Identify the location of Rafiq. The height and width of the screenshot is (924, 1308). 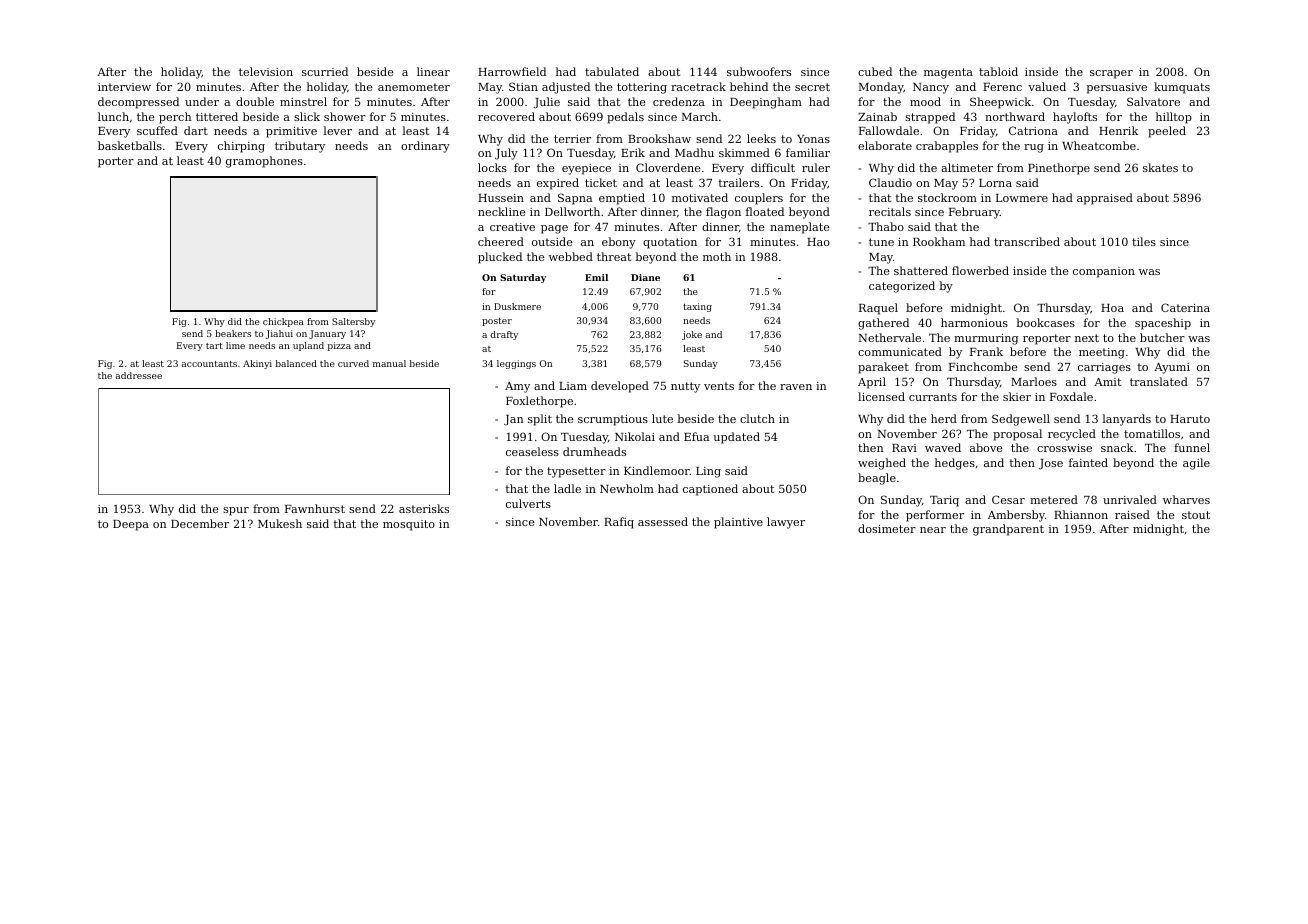
(619, 523).
